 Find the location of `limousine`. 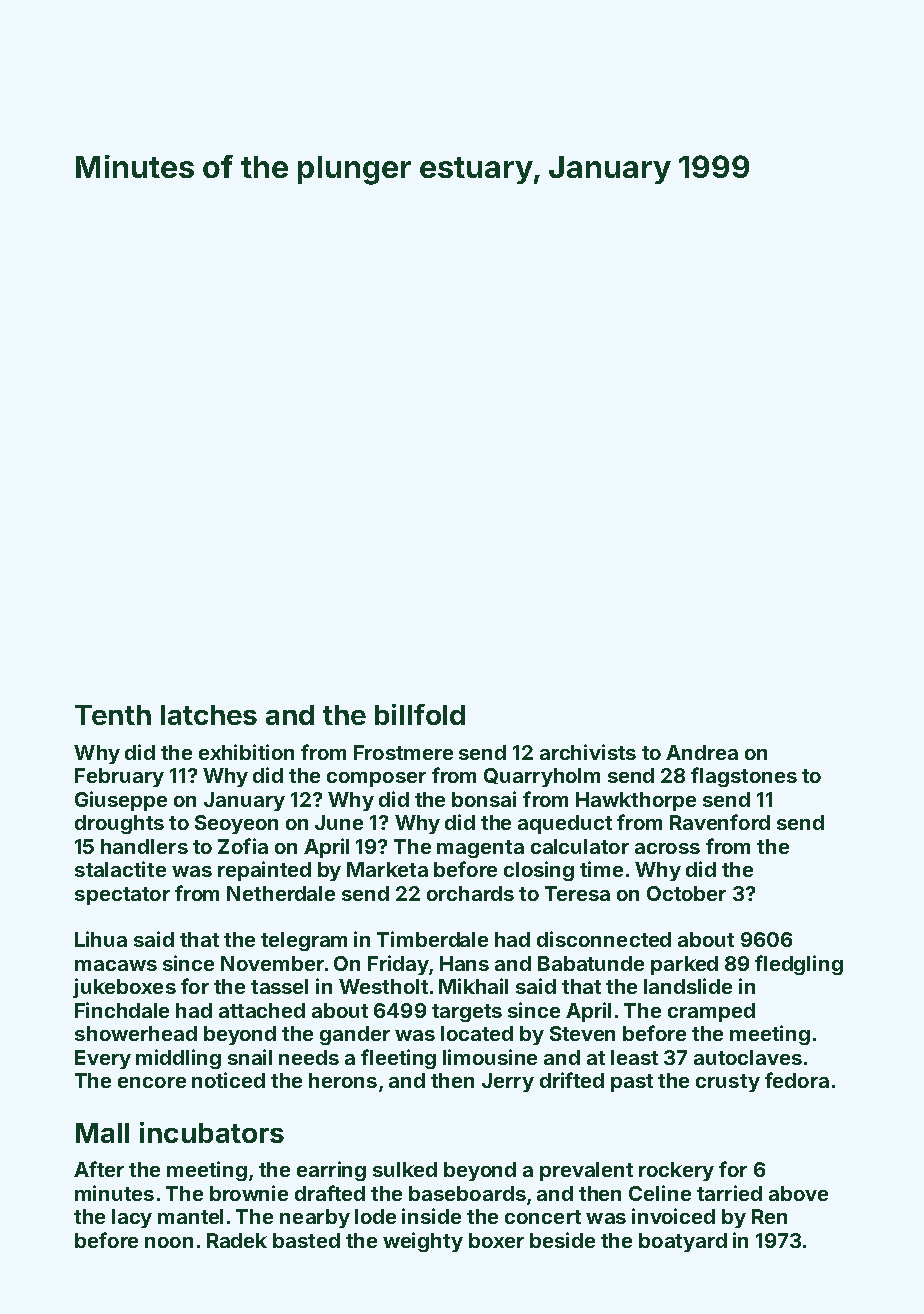

limousine is located at coordinates (490, 1057).
